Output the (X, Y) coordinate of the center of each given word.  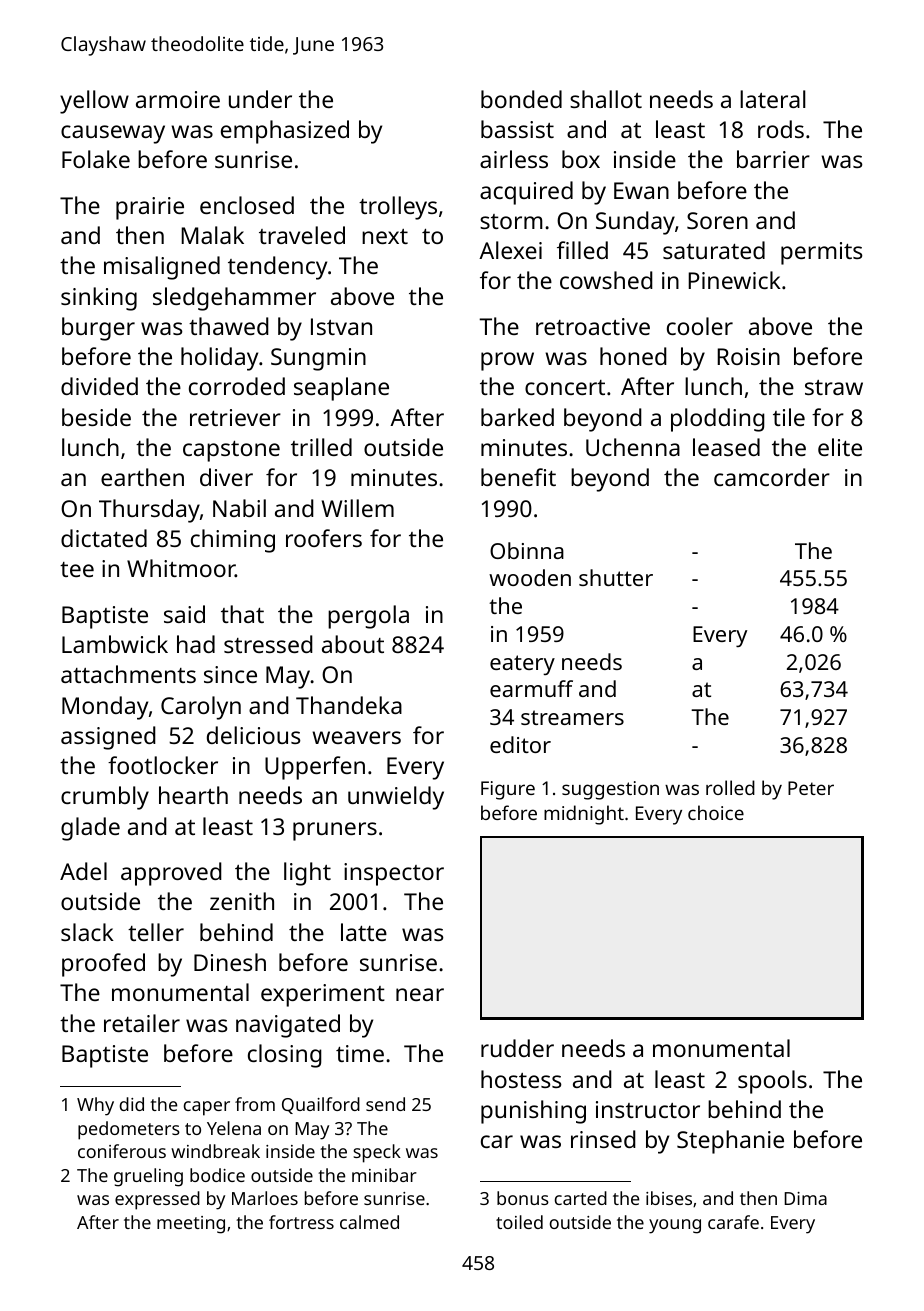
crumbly (105, 798)
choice (716, 812)
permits (822, 253)
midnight (584, 815)
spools (772, 1082)
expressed (157, 1200)
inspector (394, 874)
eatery (522, 665)
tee (77, 569)
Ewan (641, 190)
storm (511, 221)
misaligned (162, 268)
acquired (526, 193)
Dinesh (230, 962)
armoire (178, 99)
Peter (811, 788)
